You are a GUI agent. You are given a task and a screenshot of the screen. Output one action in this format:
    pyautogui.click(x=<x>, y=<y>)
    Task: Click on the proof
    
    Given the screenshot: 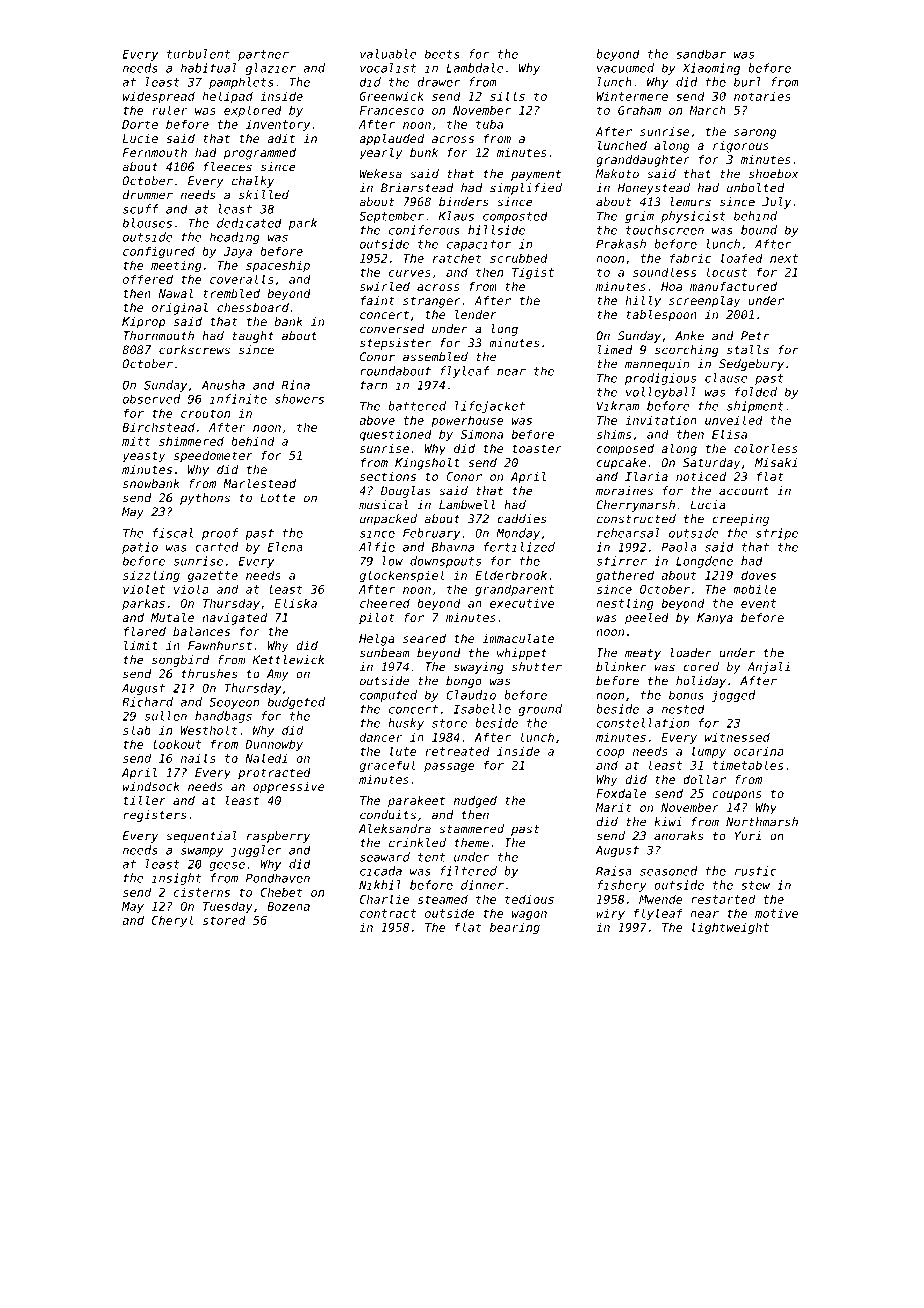 What is the action you would take?
    pyautogui.click(x=220, y=534)
